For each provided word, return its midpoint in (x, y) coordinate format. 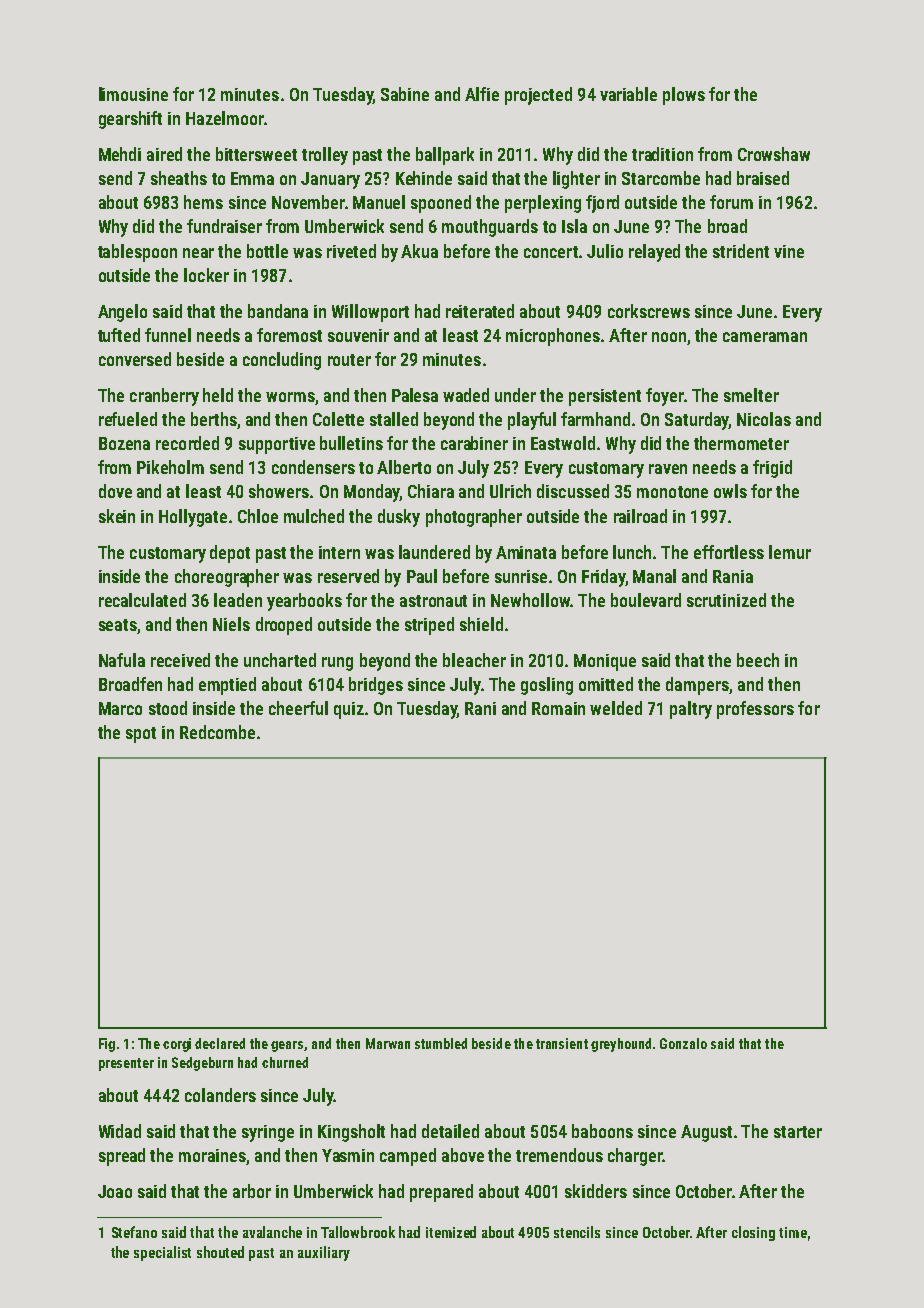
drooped (284, 626)
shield (481, 624)
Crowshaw (774, 154)
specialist (162, 1253)
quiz (349, 710)
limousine (133, 94)
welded (616, 708)
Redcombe (217, 732)
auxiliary (324, 1253)
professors (755, 710)
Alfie (482, 94)
